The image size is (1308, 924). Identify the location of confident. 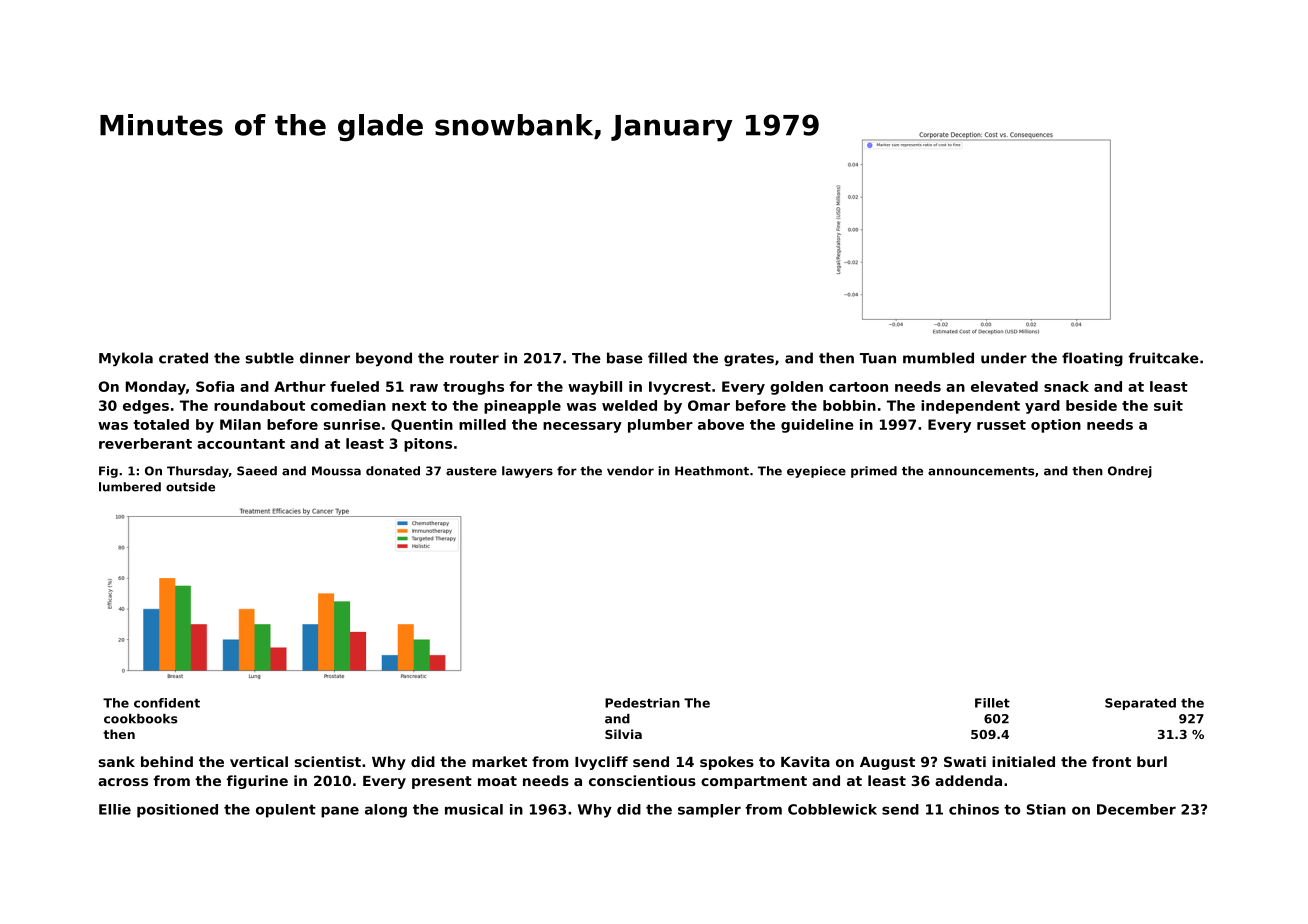
(167, 703).
